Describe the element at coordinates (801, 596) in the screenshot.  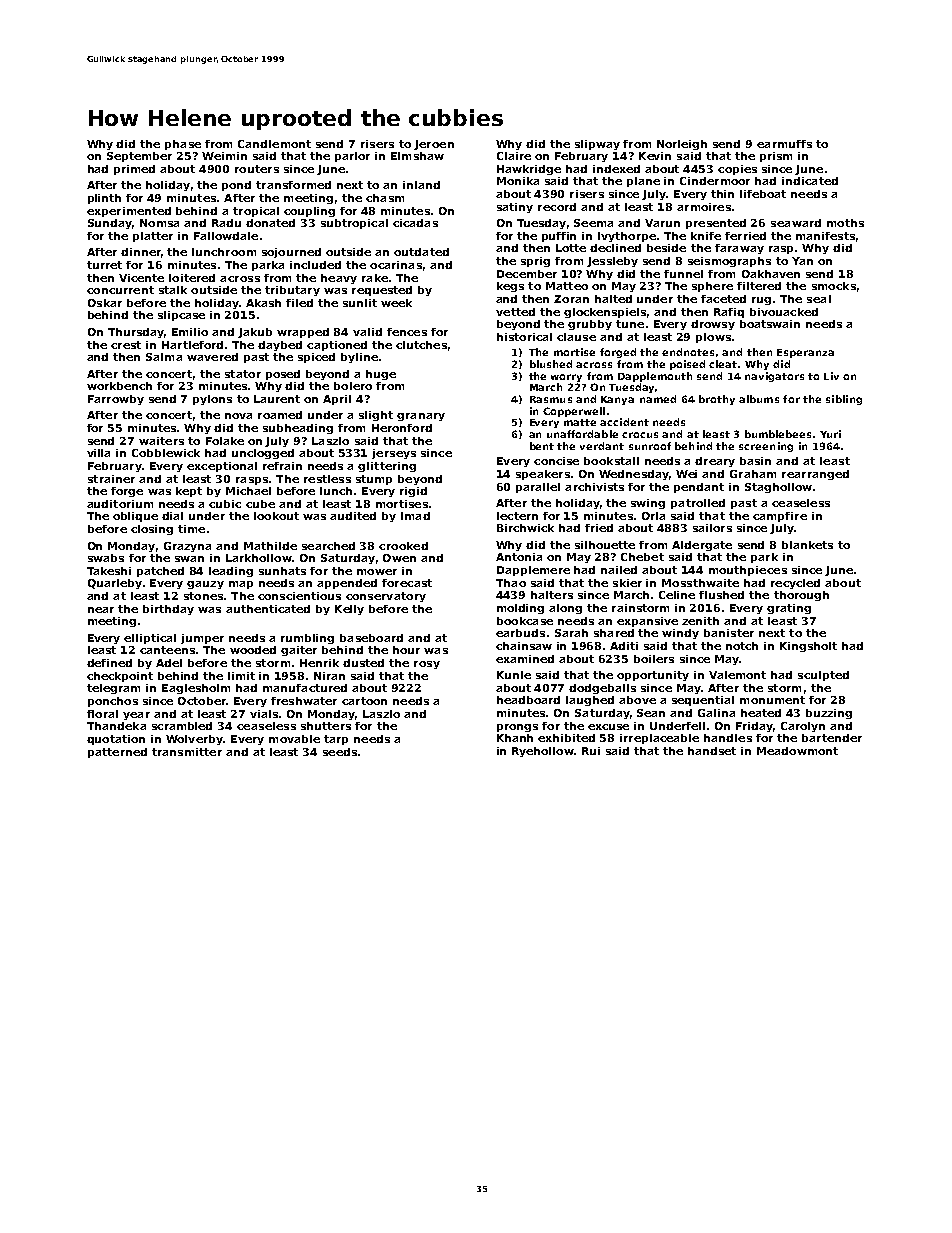
I see `thorough` at that location.
